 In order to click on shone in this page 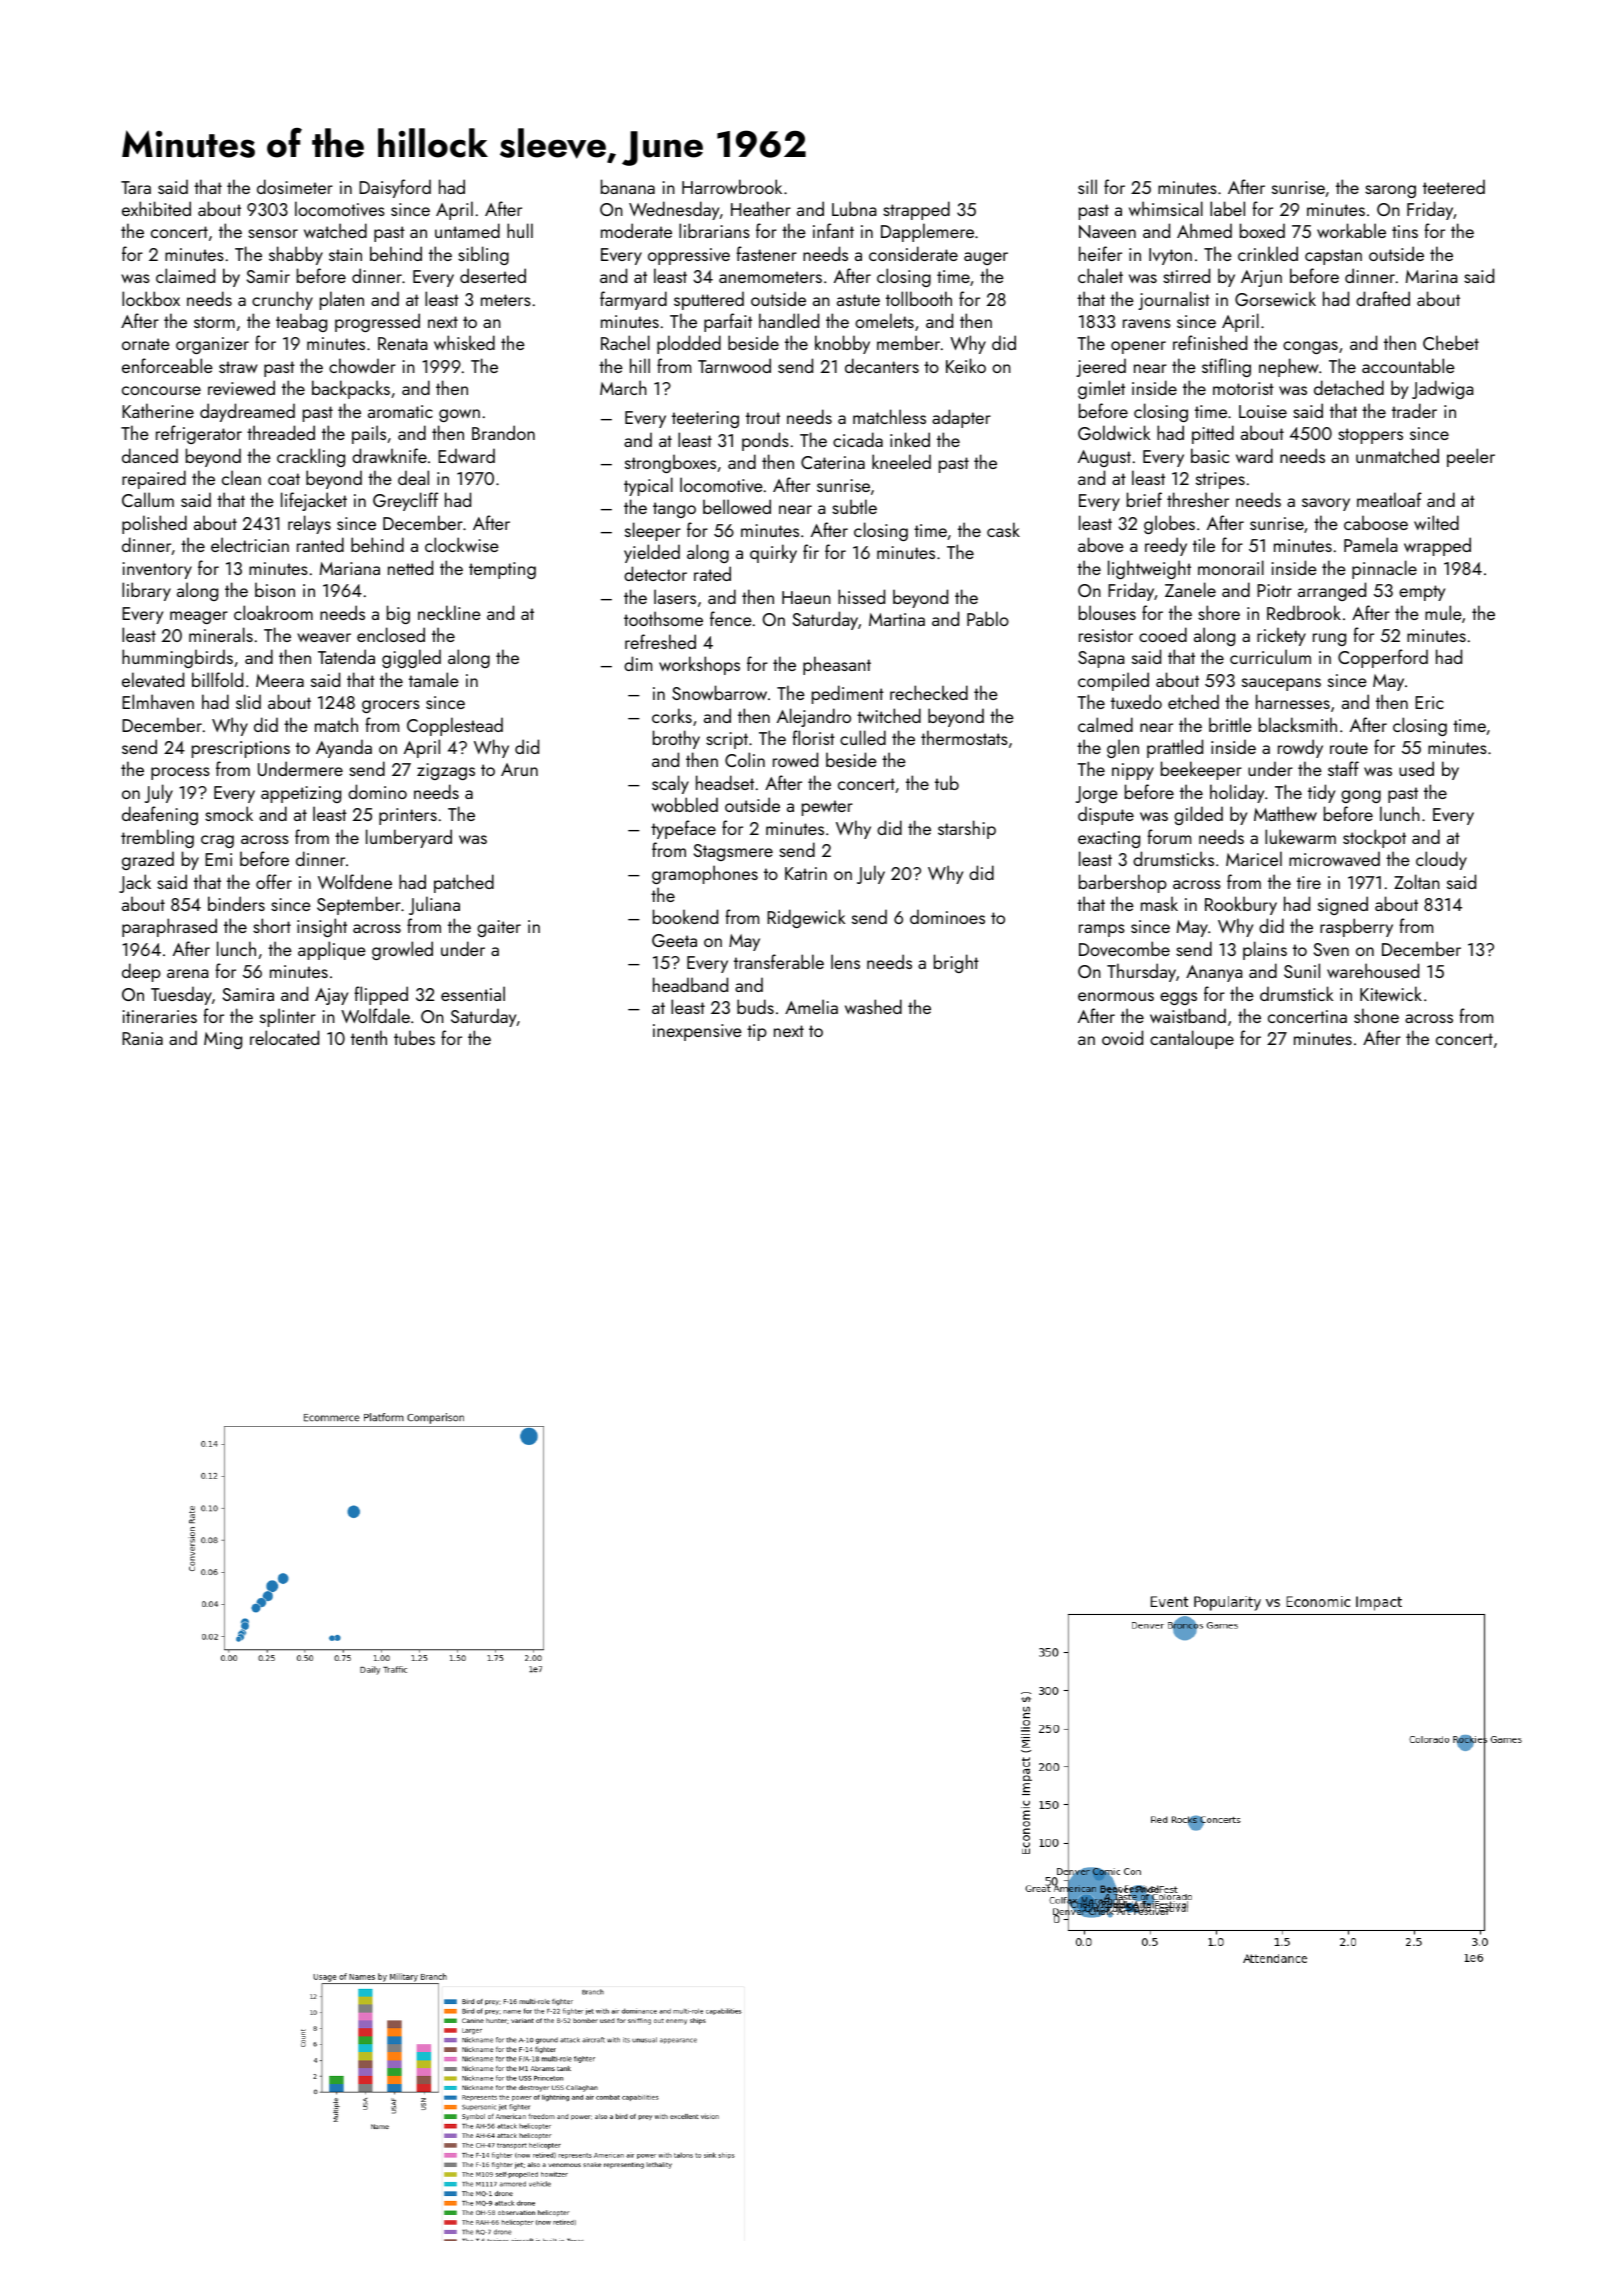, I will do `click(1376, 1015)`.
